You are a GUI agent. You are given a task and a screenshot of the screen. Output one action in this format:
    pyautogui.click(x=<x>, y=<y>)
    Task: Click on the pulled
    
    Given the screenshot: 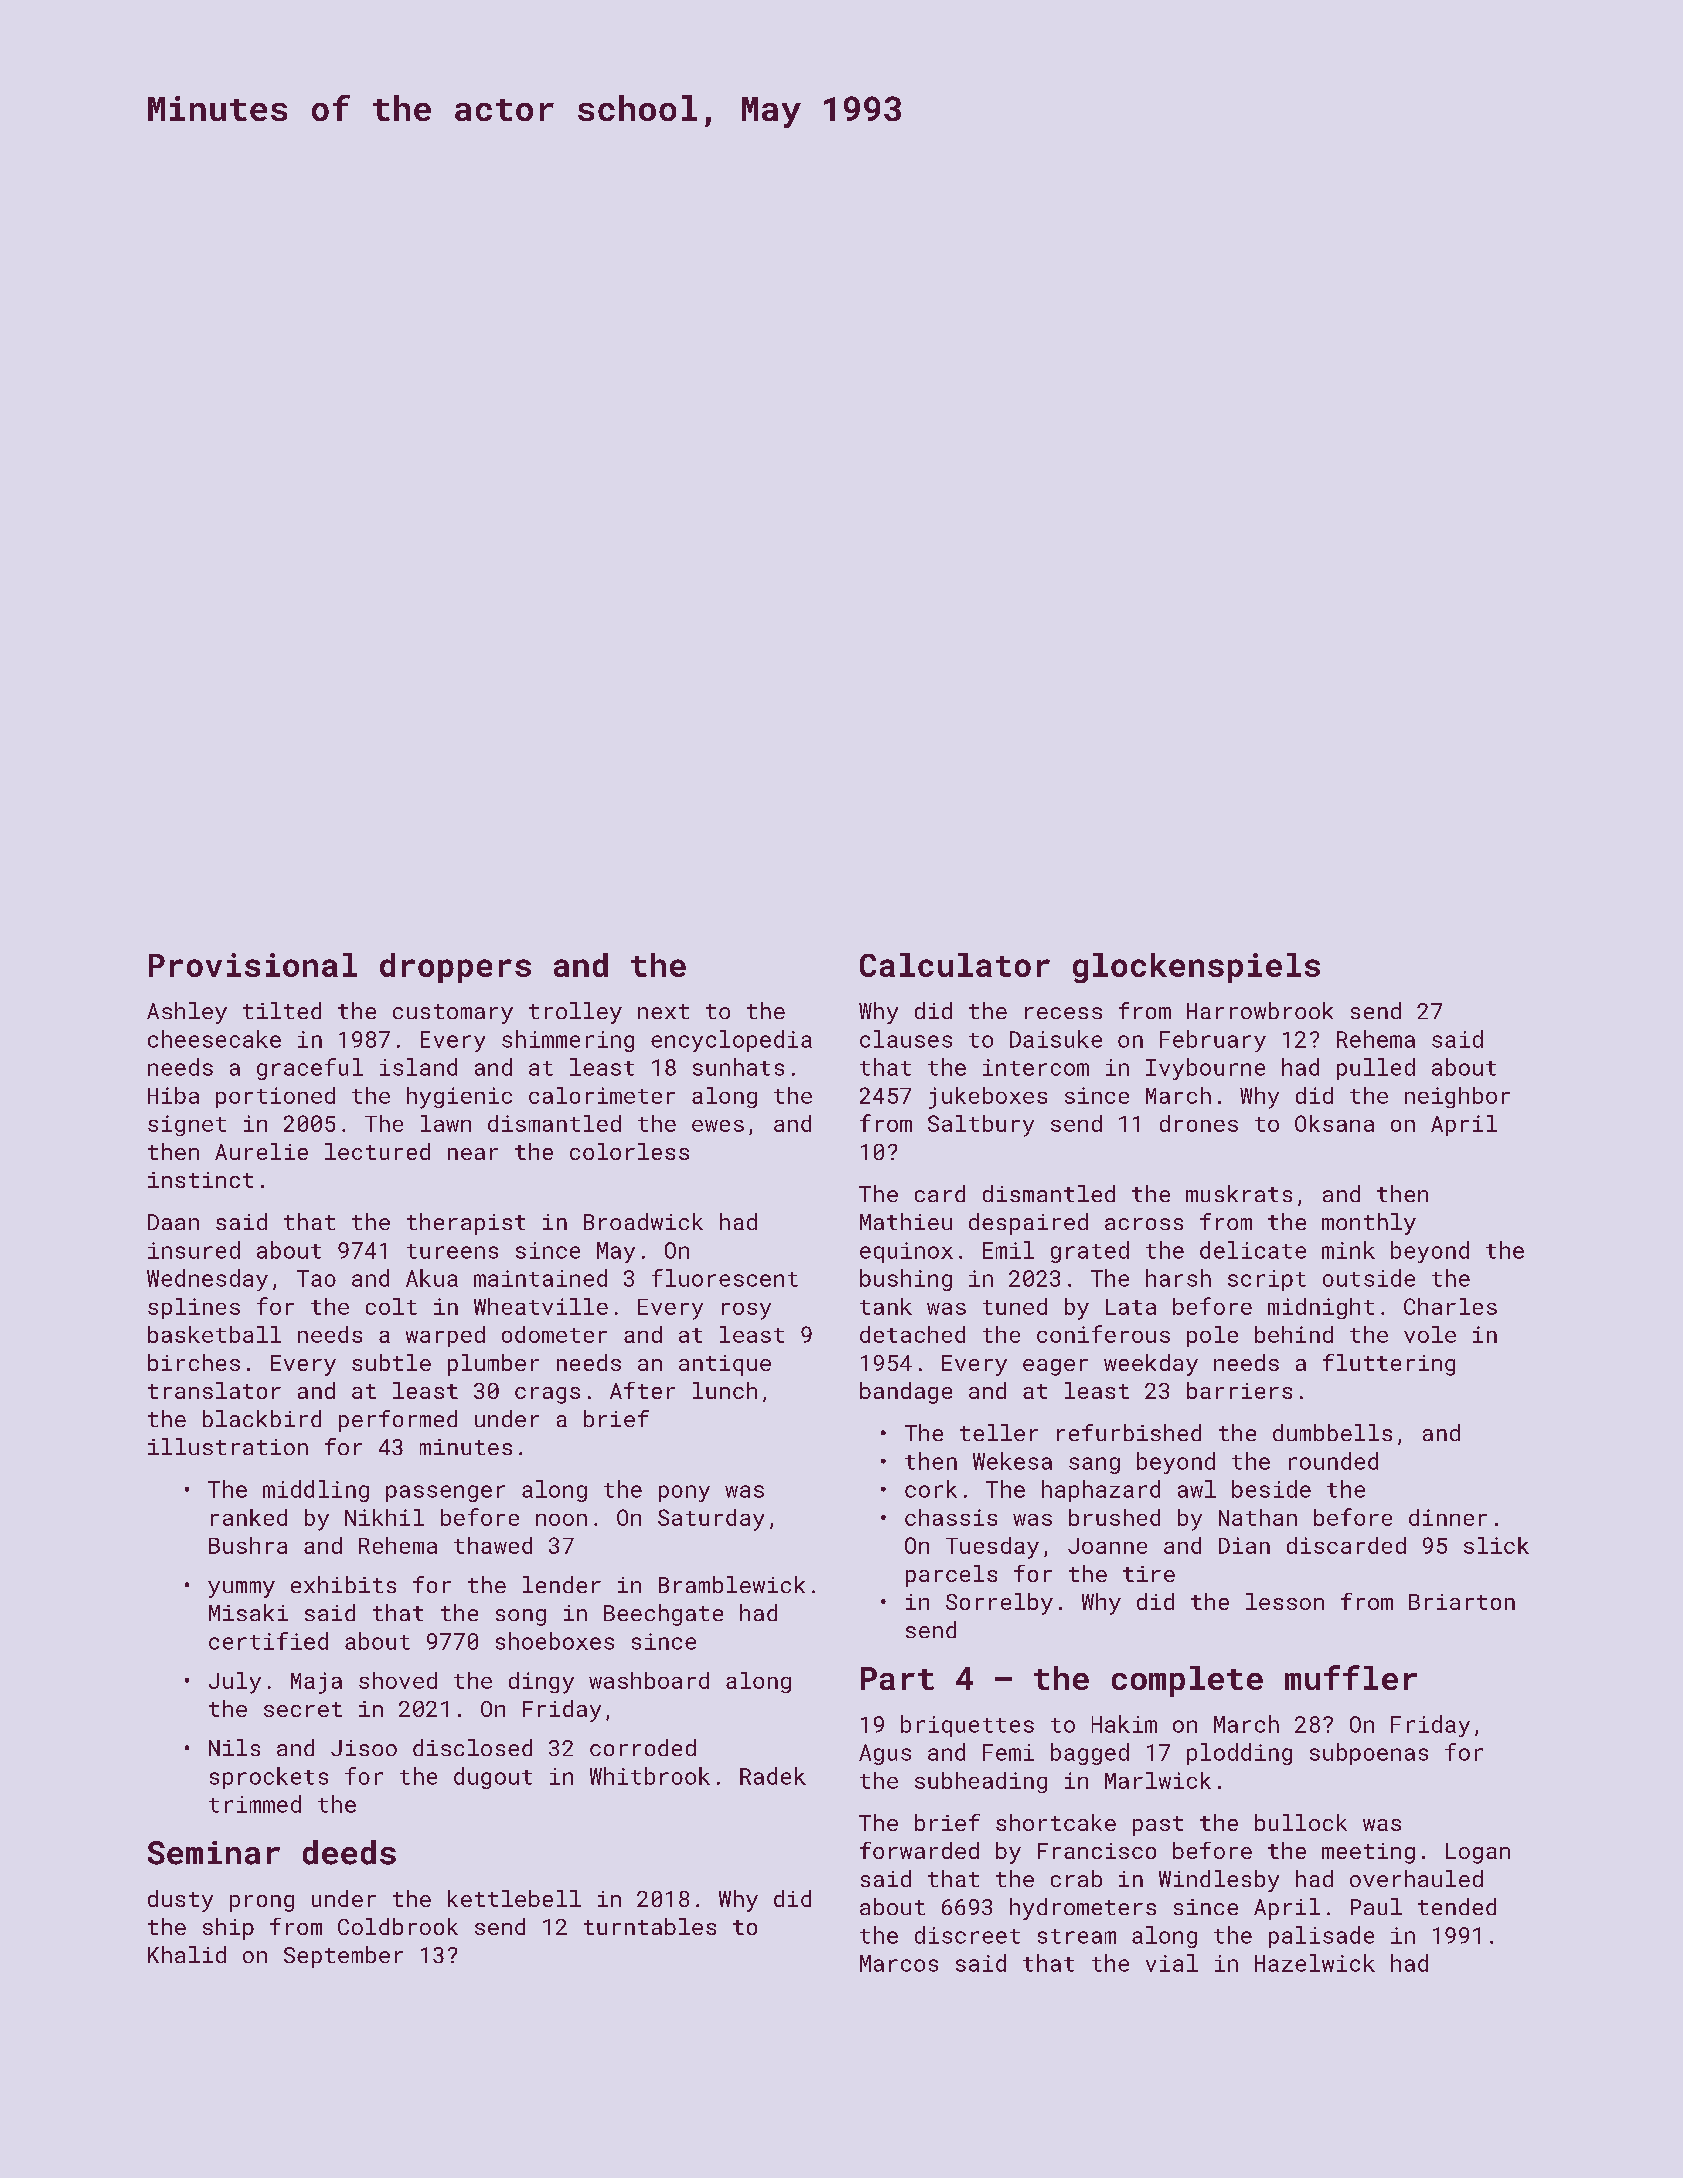 What is the action you would take?
    pyautogui.click(x=1376, y=1069)
